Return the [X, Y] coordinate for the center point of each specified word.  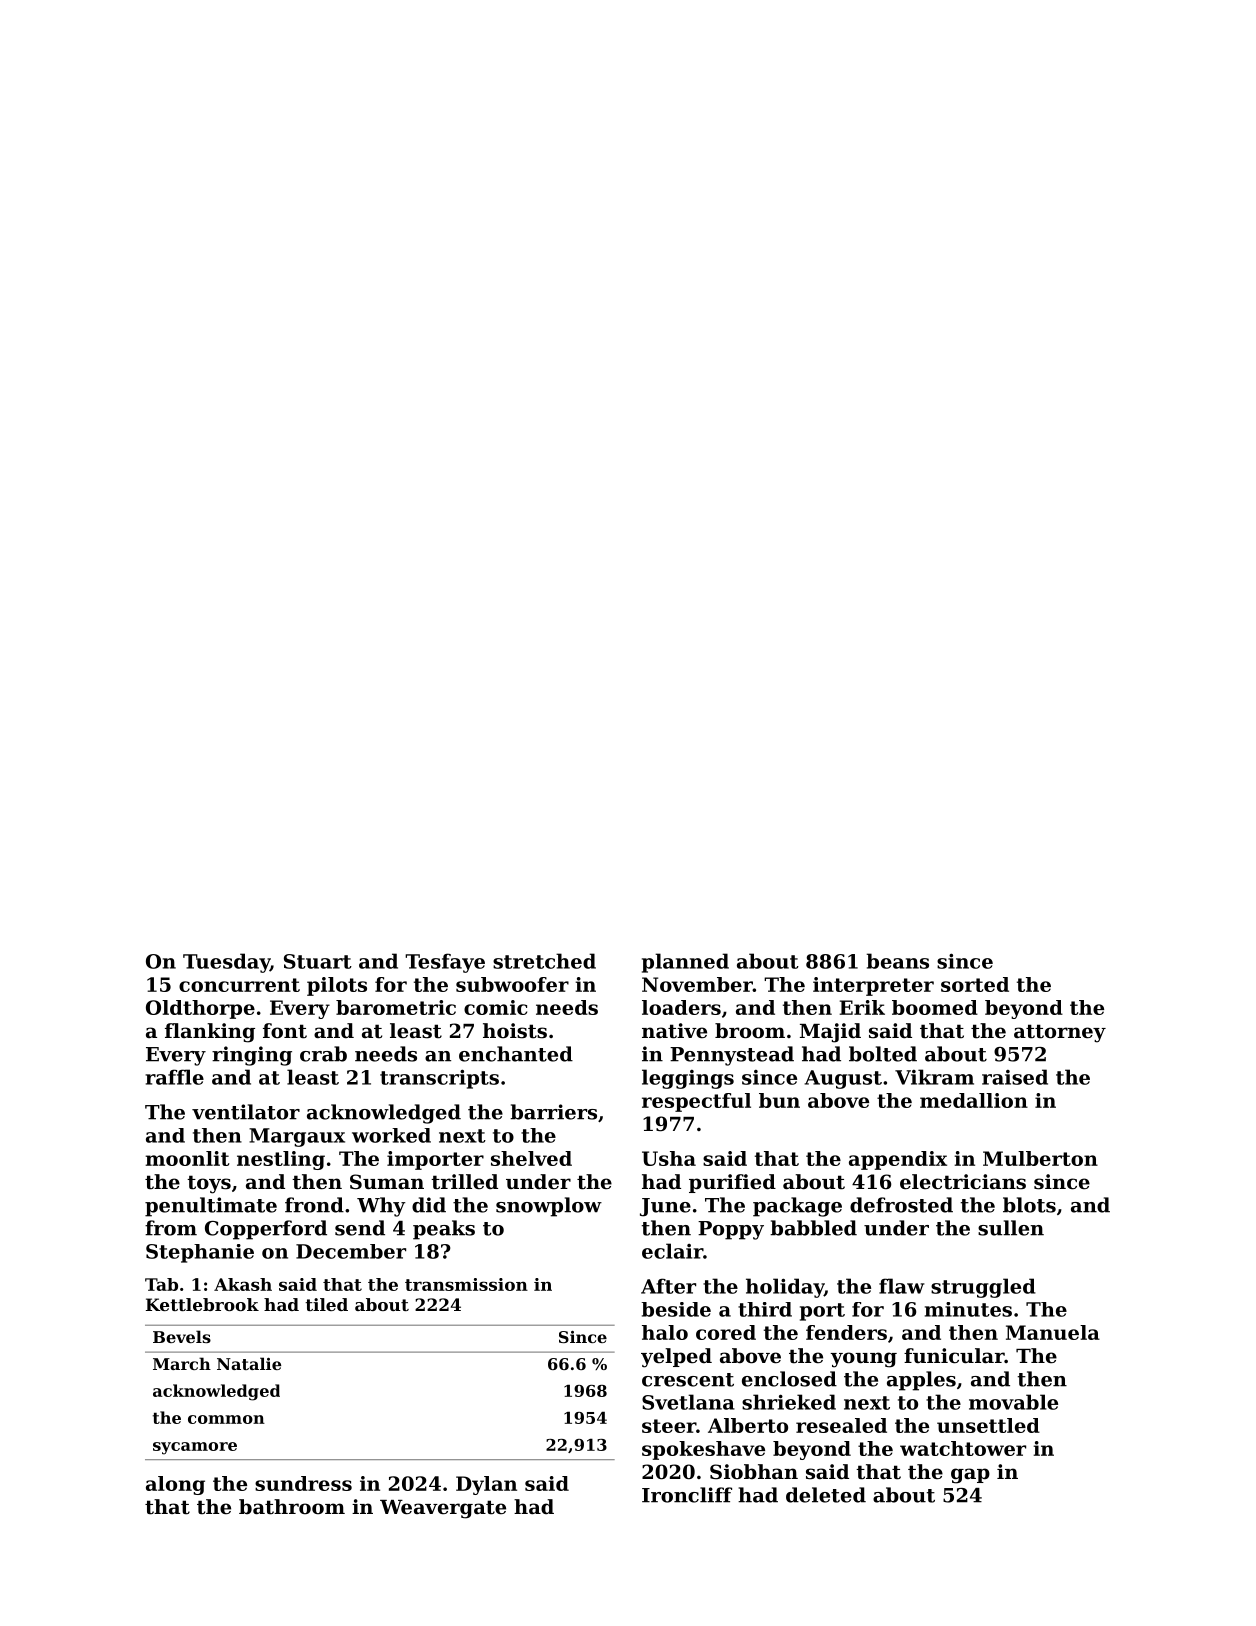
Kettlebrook [202, 1304]
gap [970, 1476]
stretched [544, 961]
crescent [688, 1380]
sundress [303, 1483]
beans [898, 961]
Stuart [318, 961]
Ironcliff [687, 1495]
